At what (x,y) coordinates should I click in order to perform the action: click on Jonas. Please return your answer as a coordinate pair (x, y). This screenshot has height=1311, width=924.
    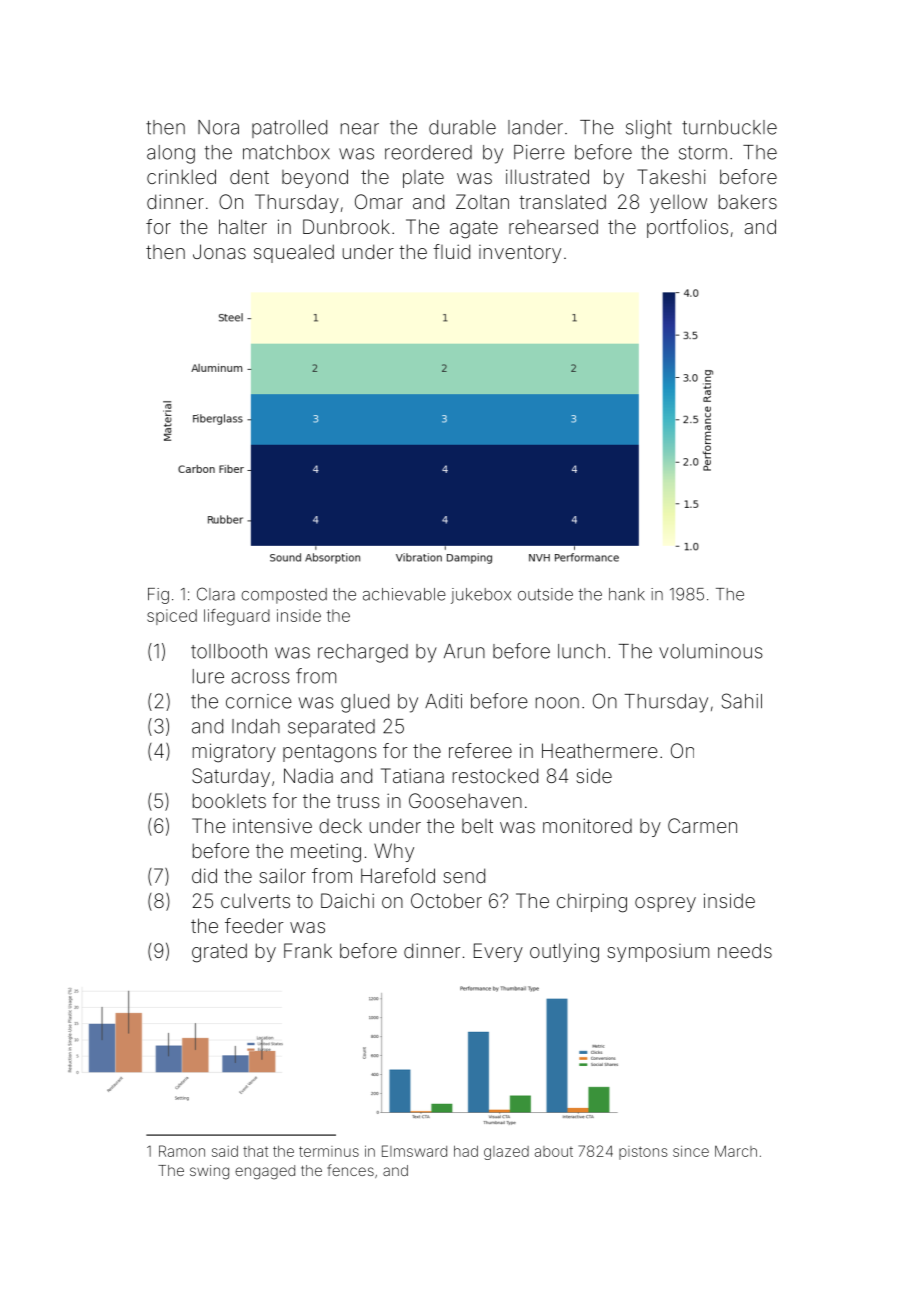
    Looking at the image, I should click on (219, 251).
